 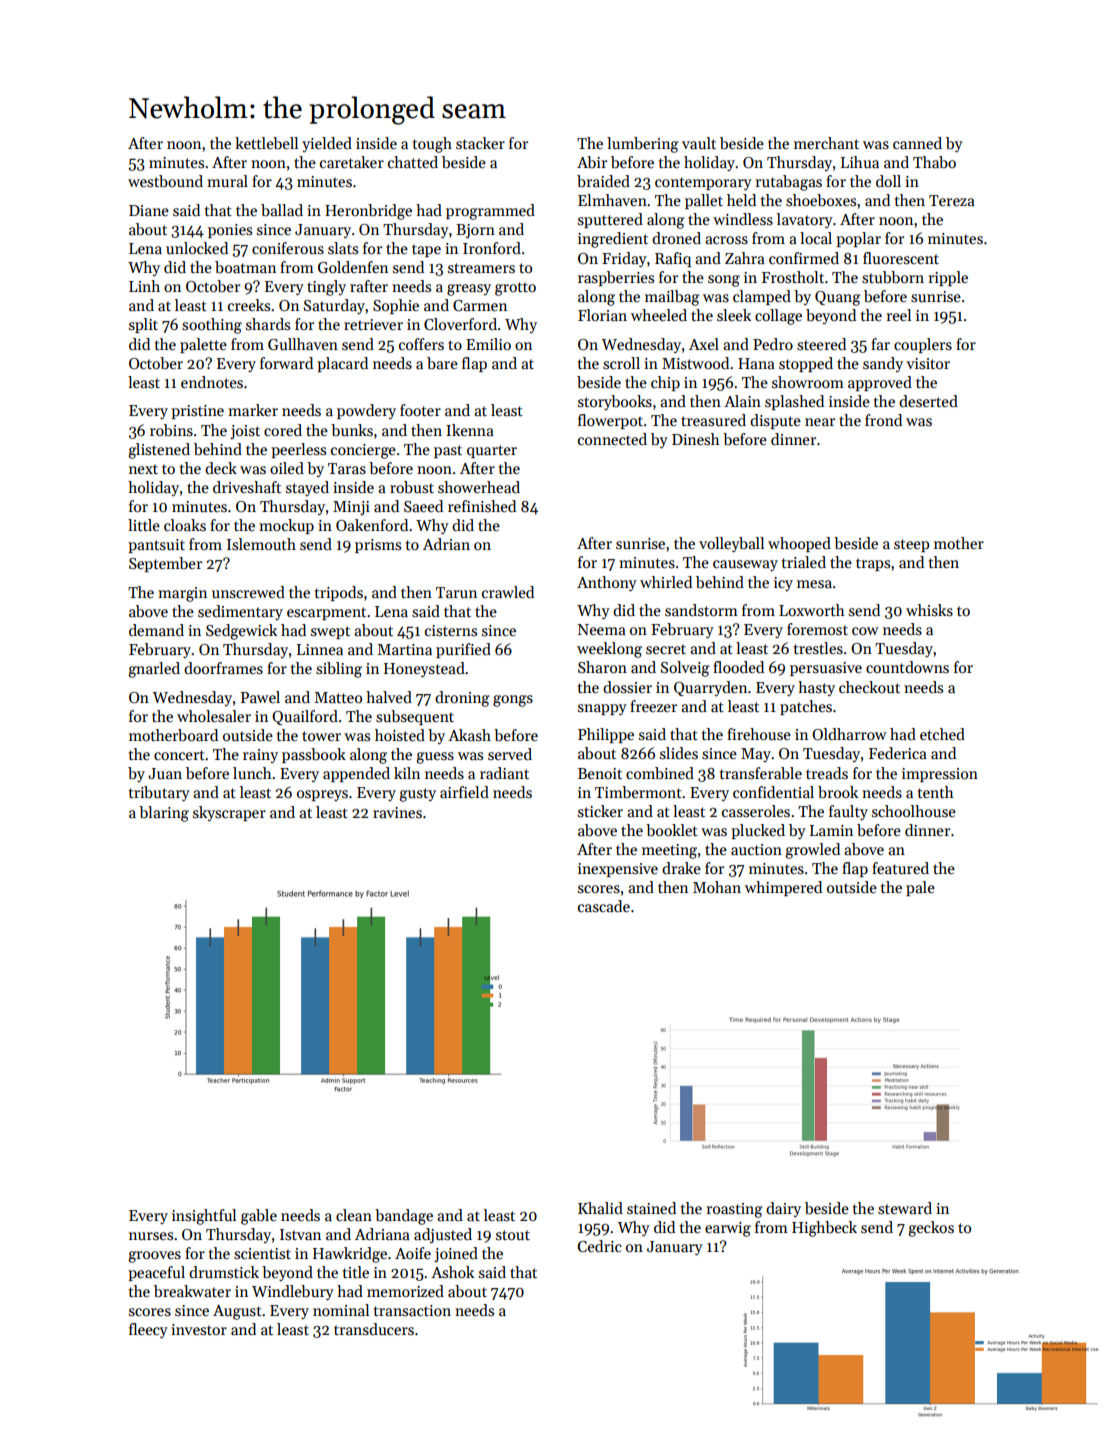 I want to click on subsequent, so click(x=415, y=717).
